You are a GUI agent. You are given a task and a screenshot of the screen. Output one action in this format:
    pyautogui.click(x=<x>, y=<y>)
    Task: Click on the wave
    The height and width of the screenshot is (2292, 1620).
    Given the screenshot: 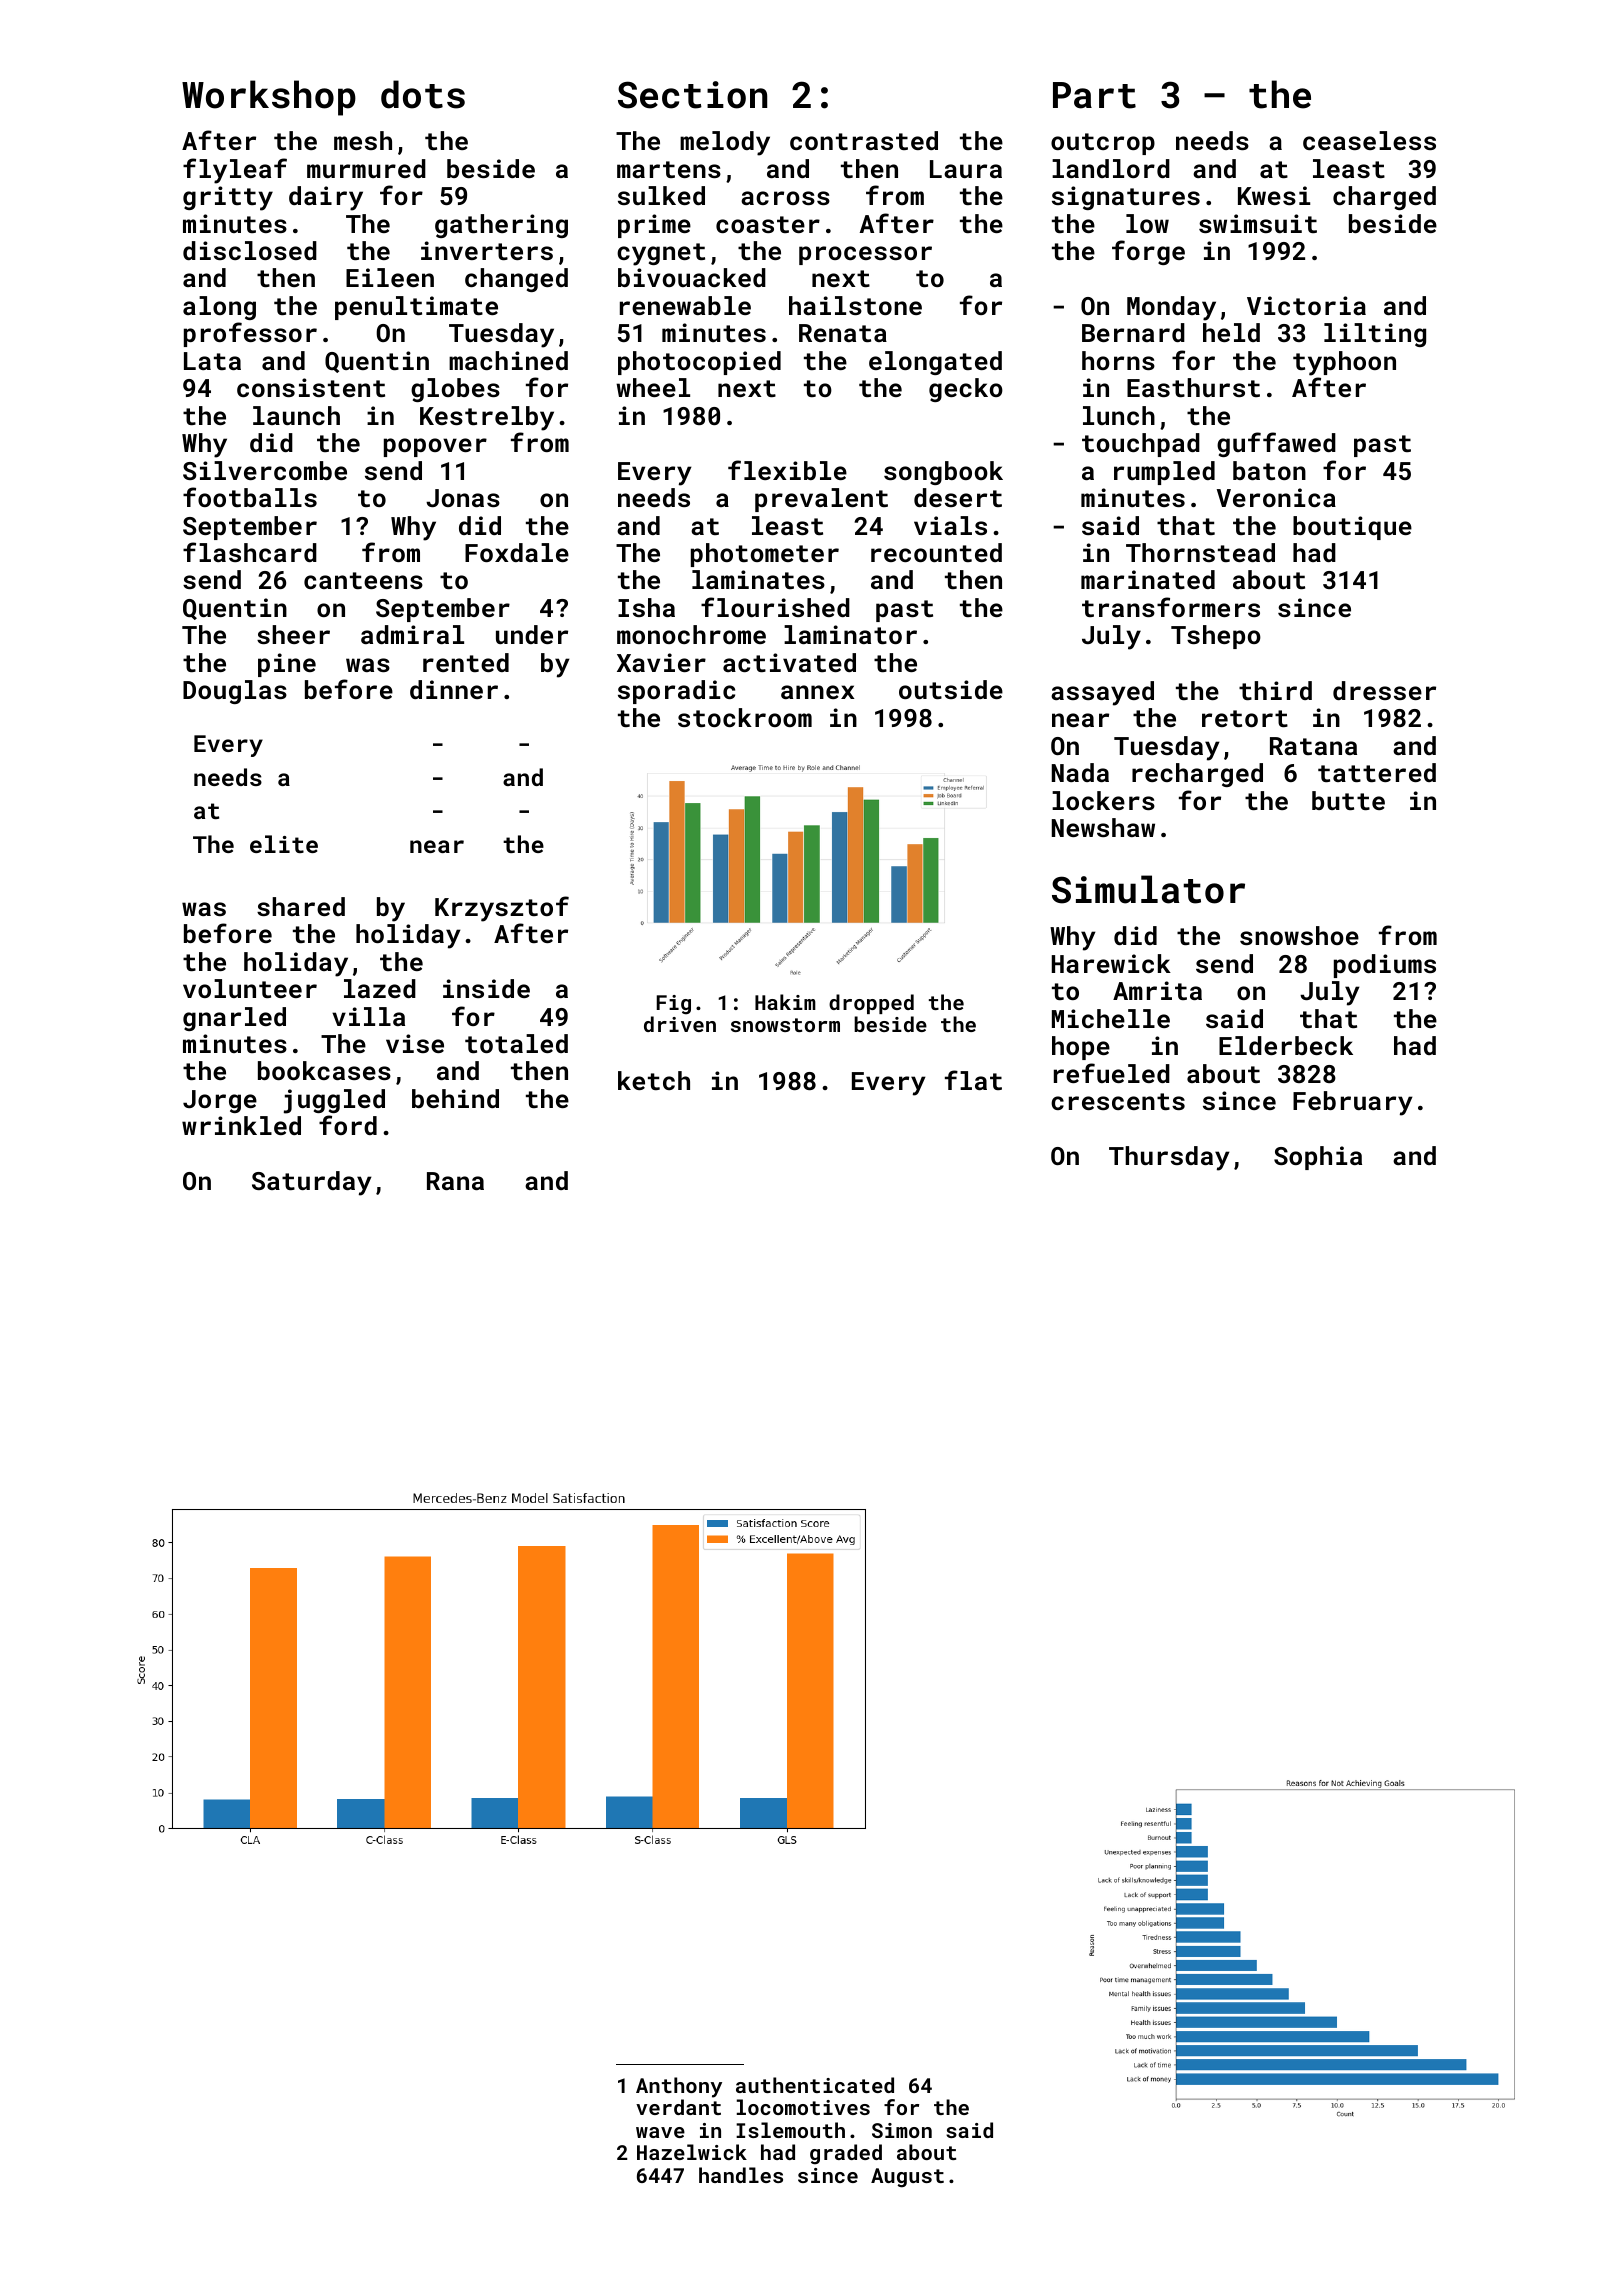 What is the action you would take?
    pyautogui.click(x=660, y=2132)
